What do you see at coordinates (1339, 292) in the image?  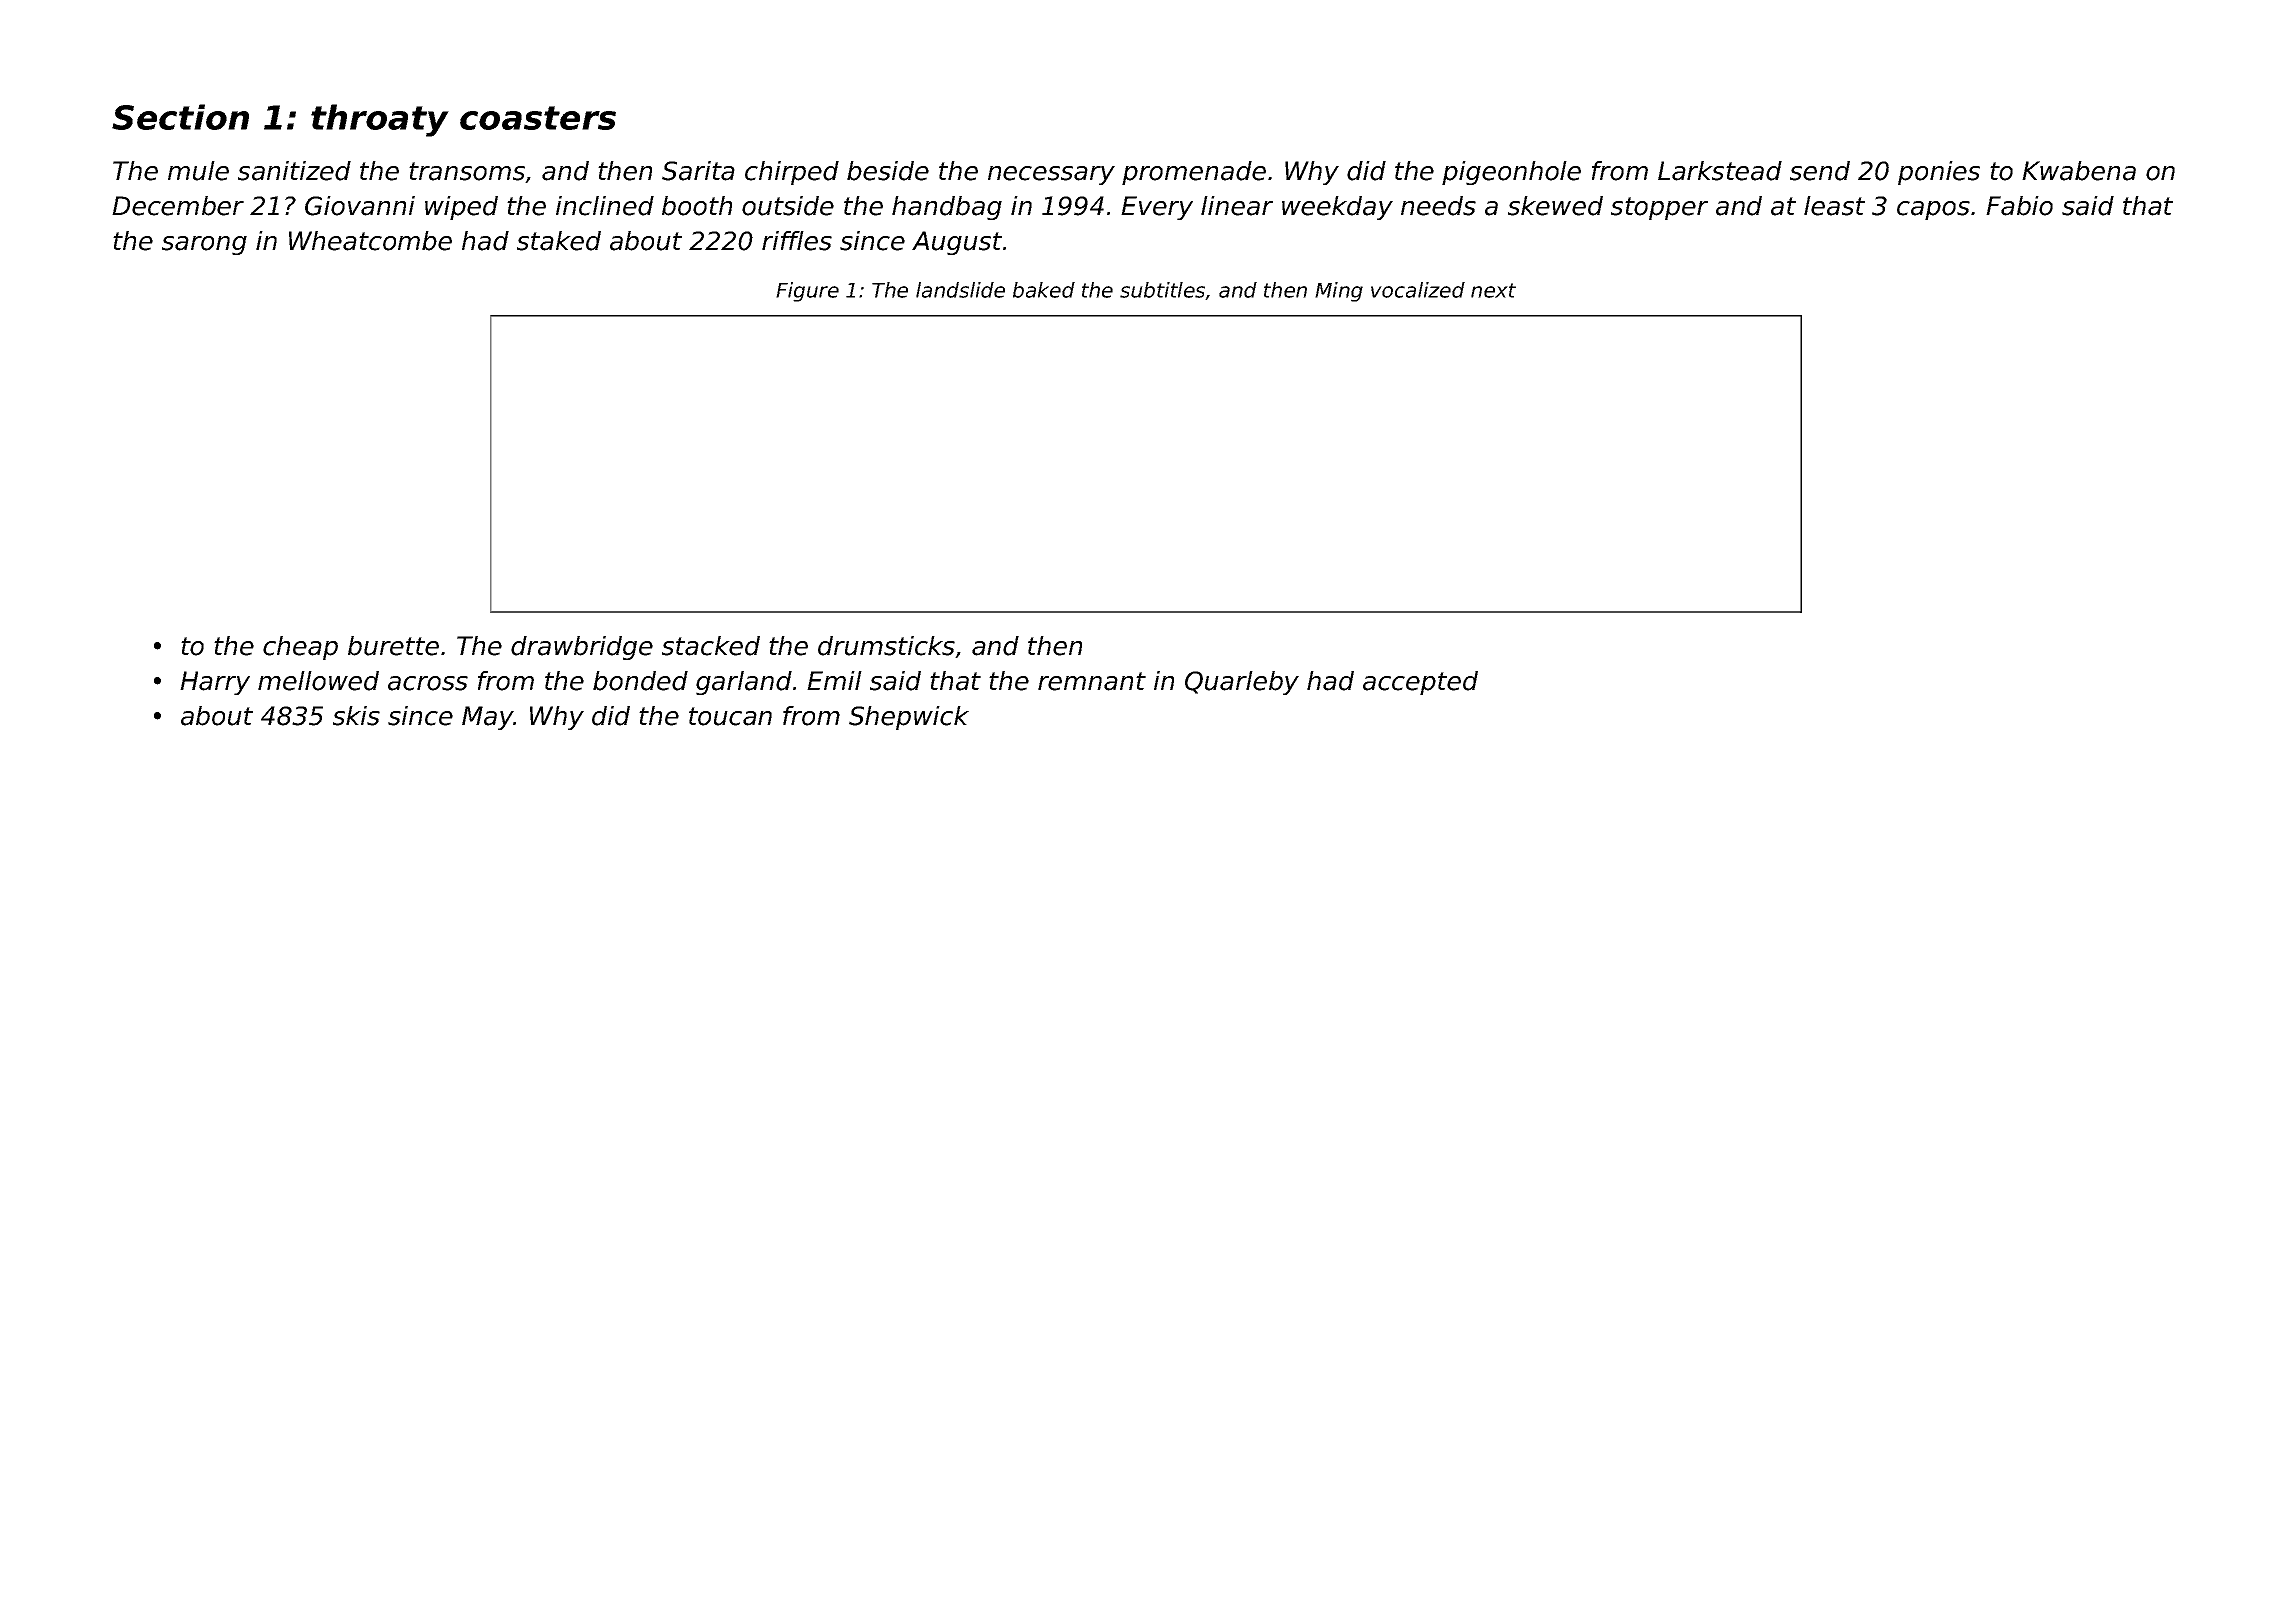 I see `Ming` at bounding box center [1339, 292].
